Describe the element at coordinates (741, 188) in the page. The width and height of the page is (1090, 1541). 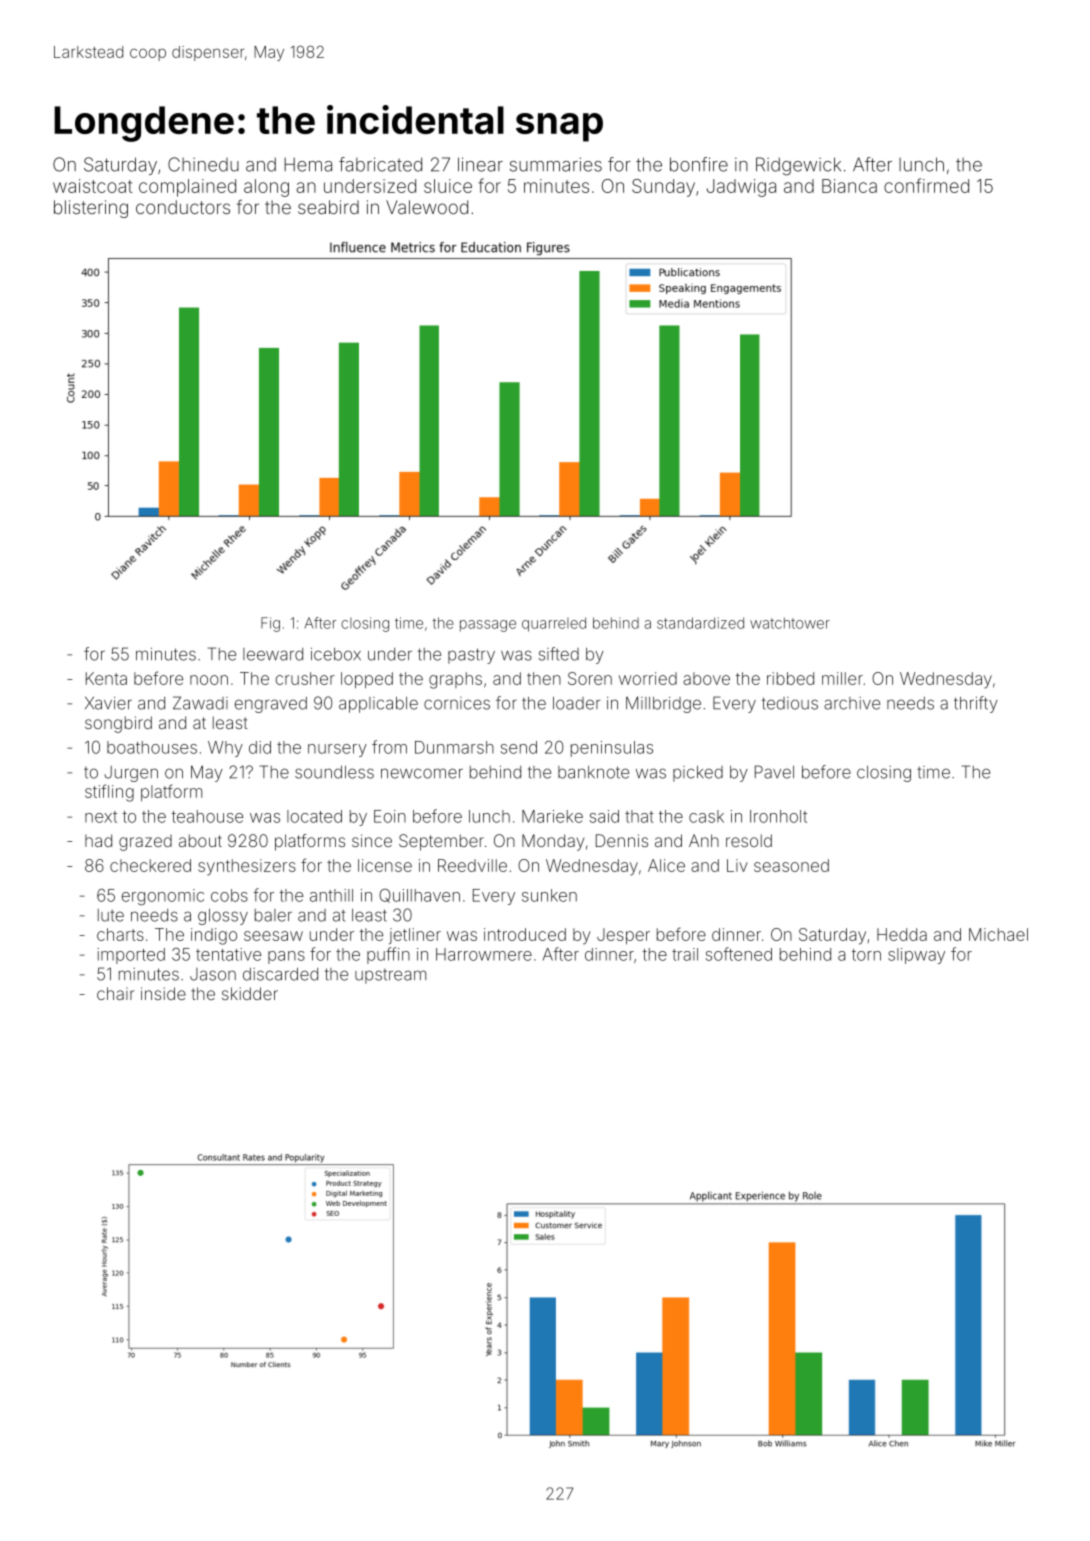
I see `Jadwiga` at that location.
